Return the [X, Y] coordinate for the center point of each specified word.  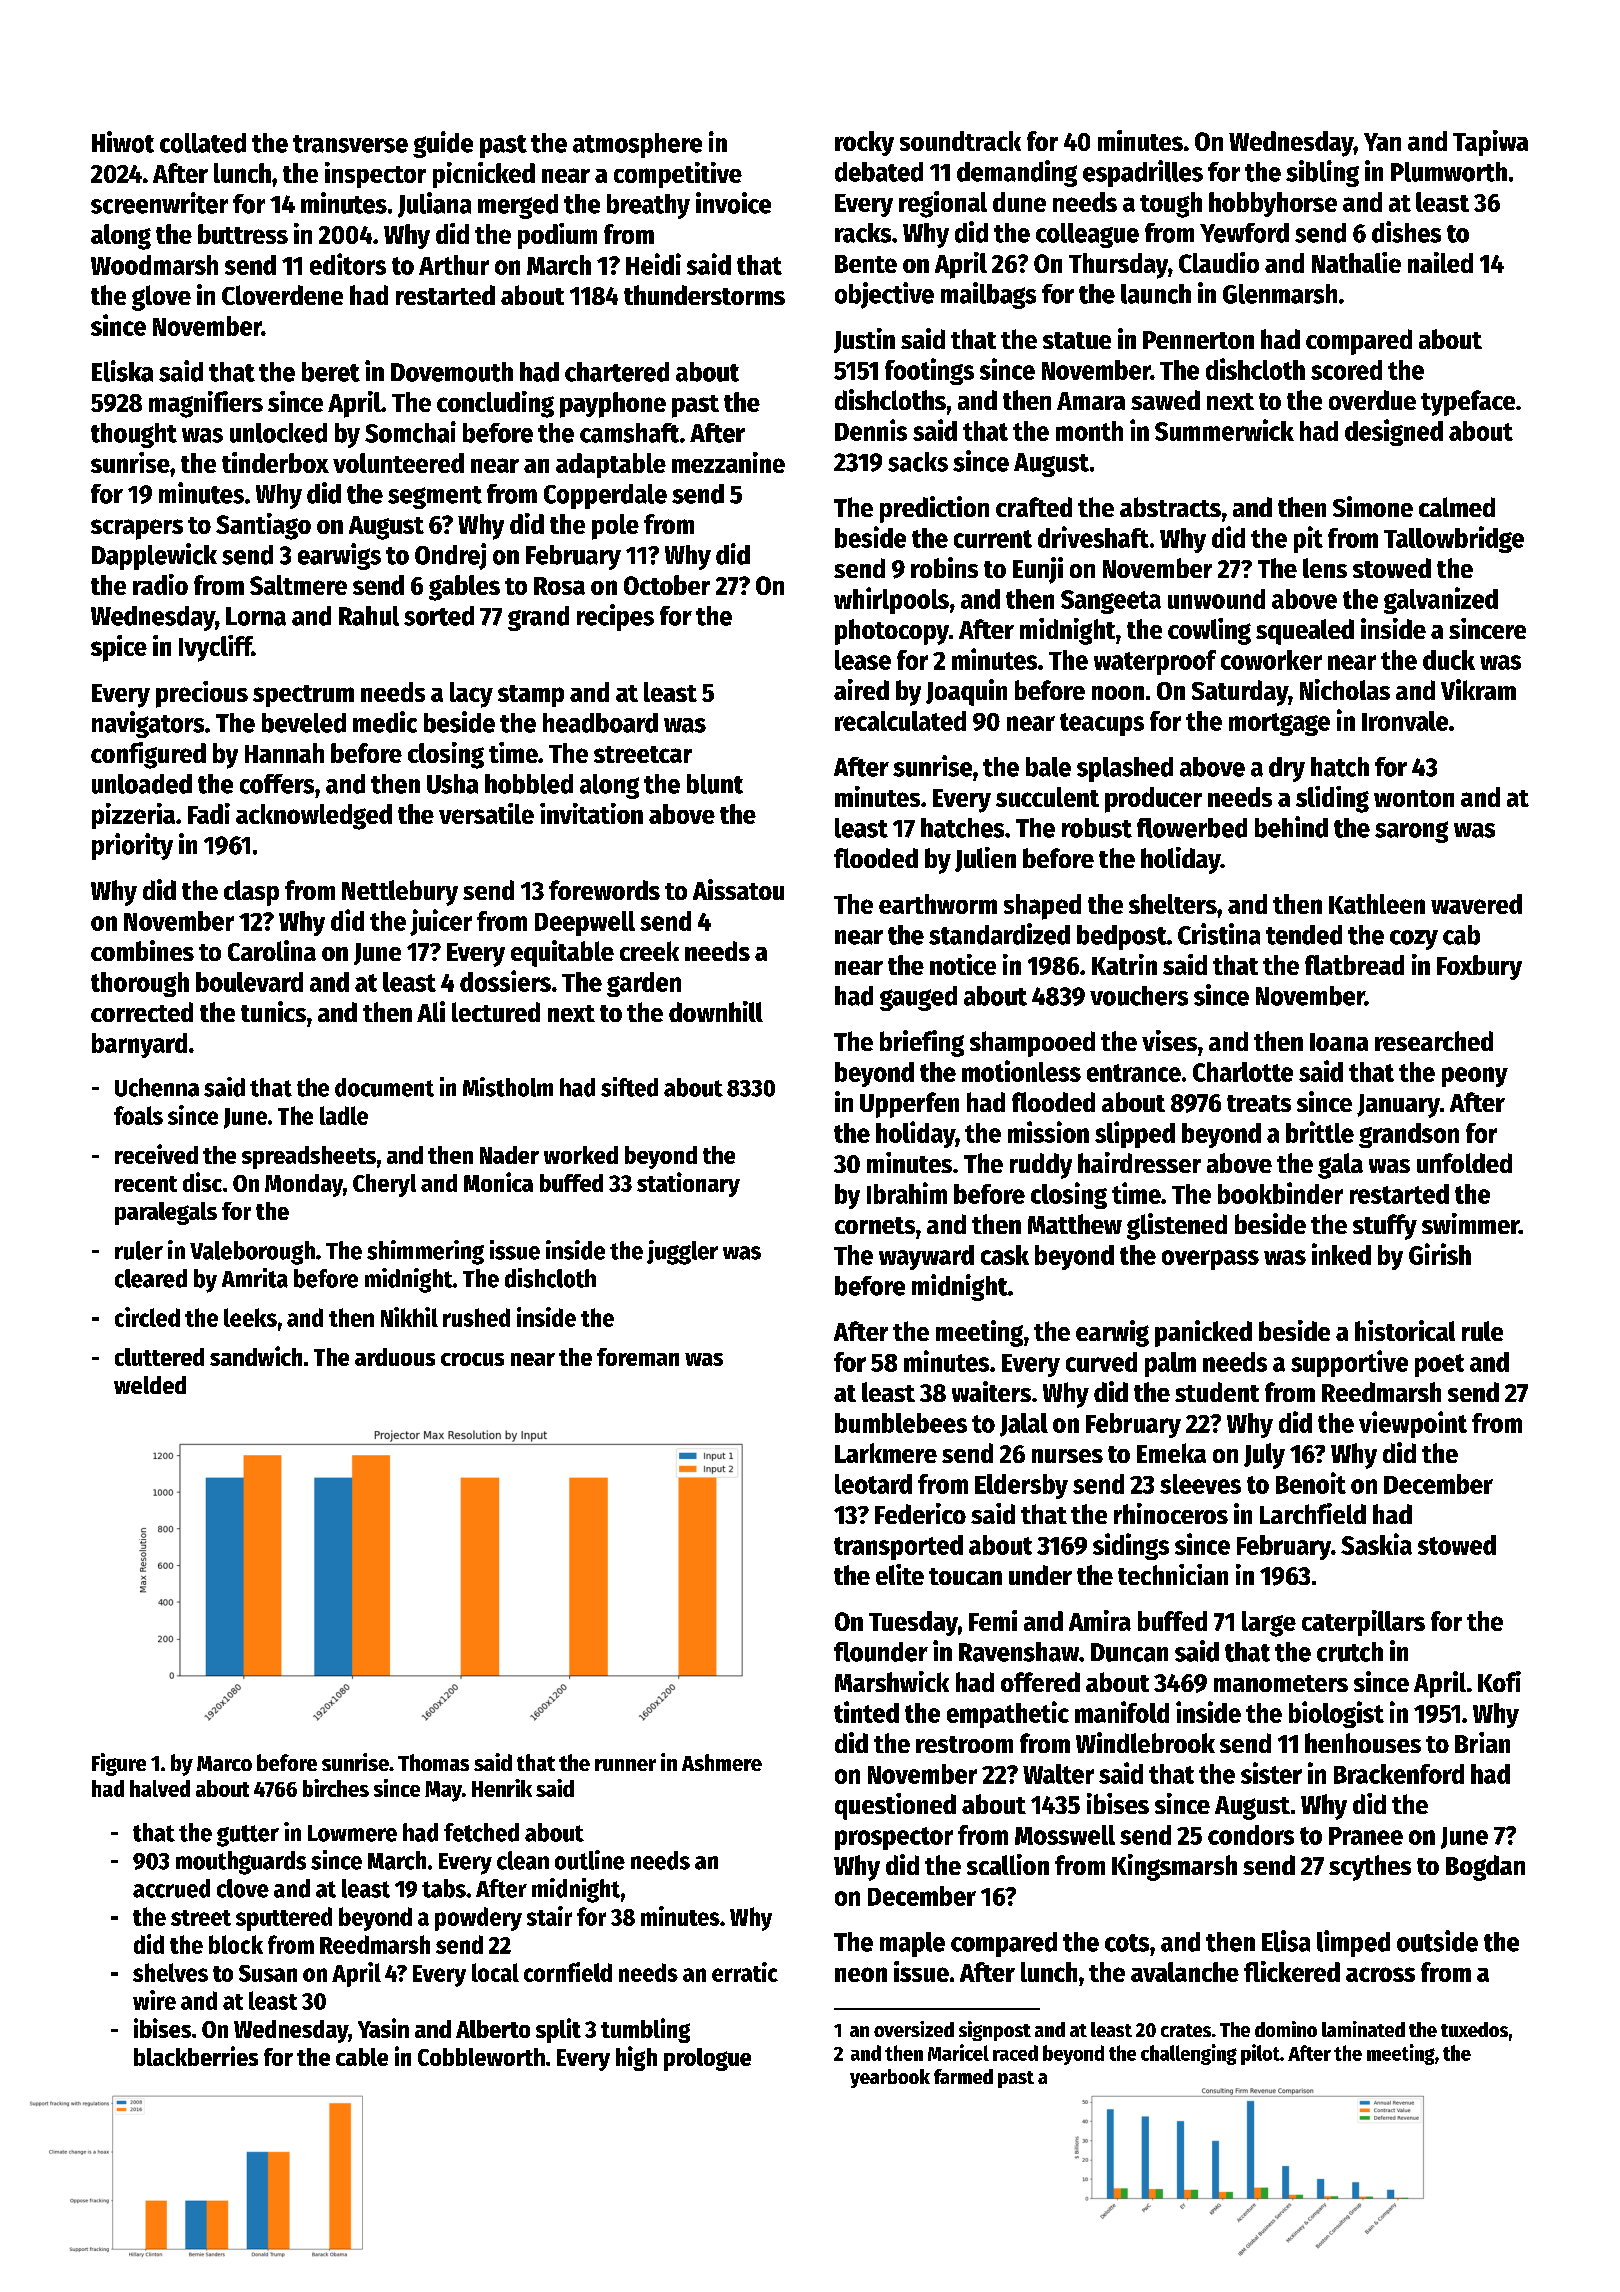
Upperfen [909, 1105]
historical [1405, 1330]
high [636, 2058]
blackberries [196, 2056]
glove [161, 298]
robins [944, 567]
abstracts [1170, 507]
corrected [142, 1012]
